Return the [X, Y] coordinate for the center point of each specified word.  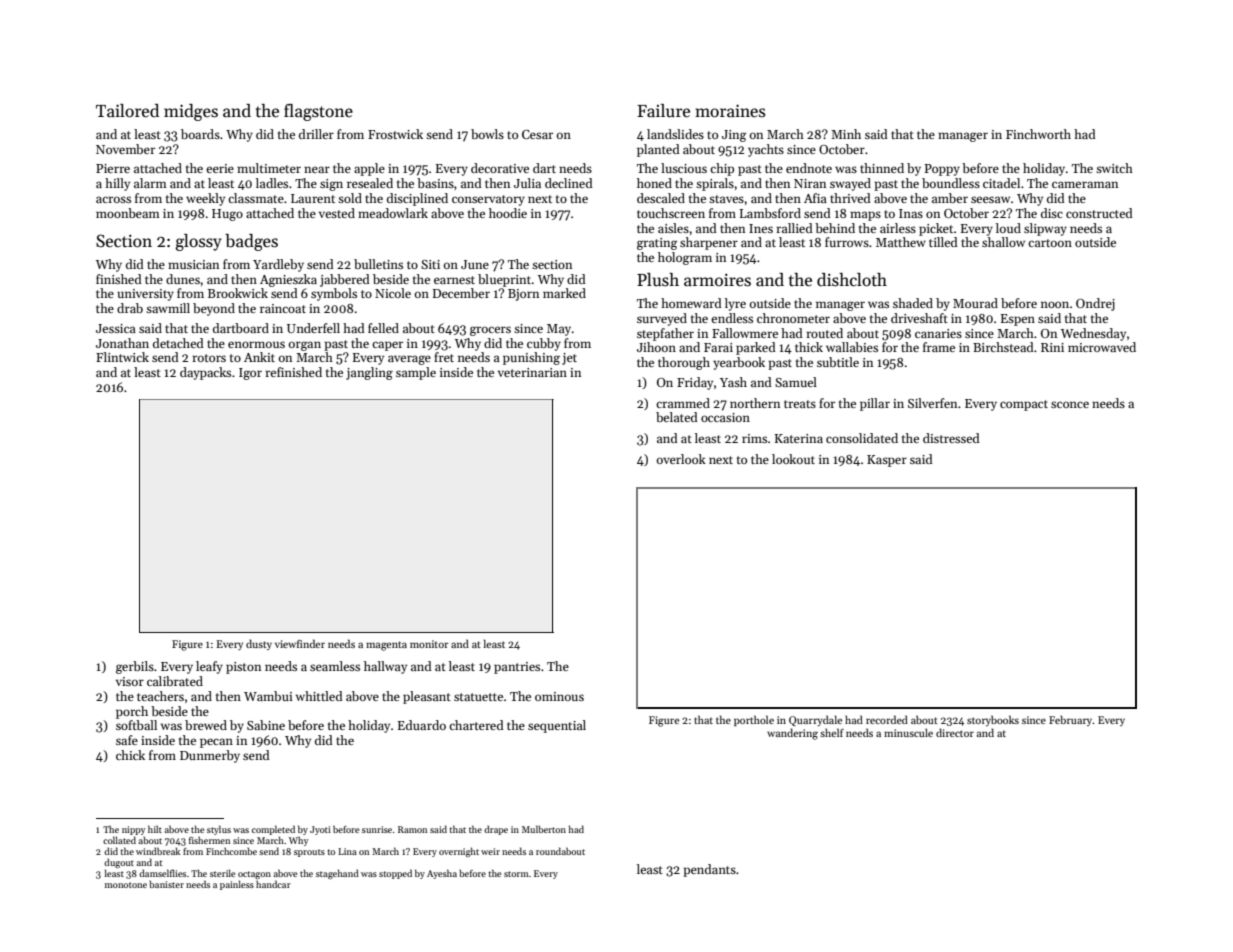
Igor [250, 374]
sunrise [377, 829]
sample [416, 373]
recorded [887, 719]
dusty [259, 644]
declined [569, 183]
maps [865, 216]
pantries [517, 668]
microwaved [1102, 347]
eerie [220, 168]
